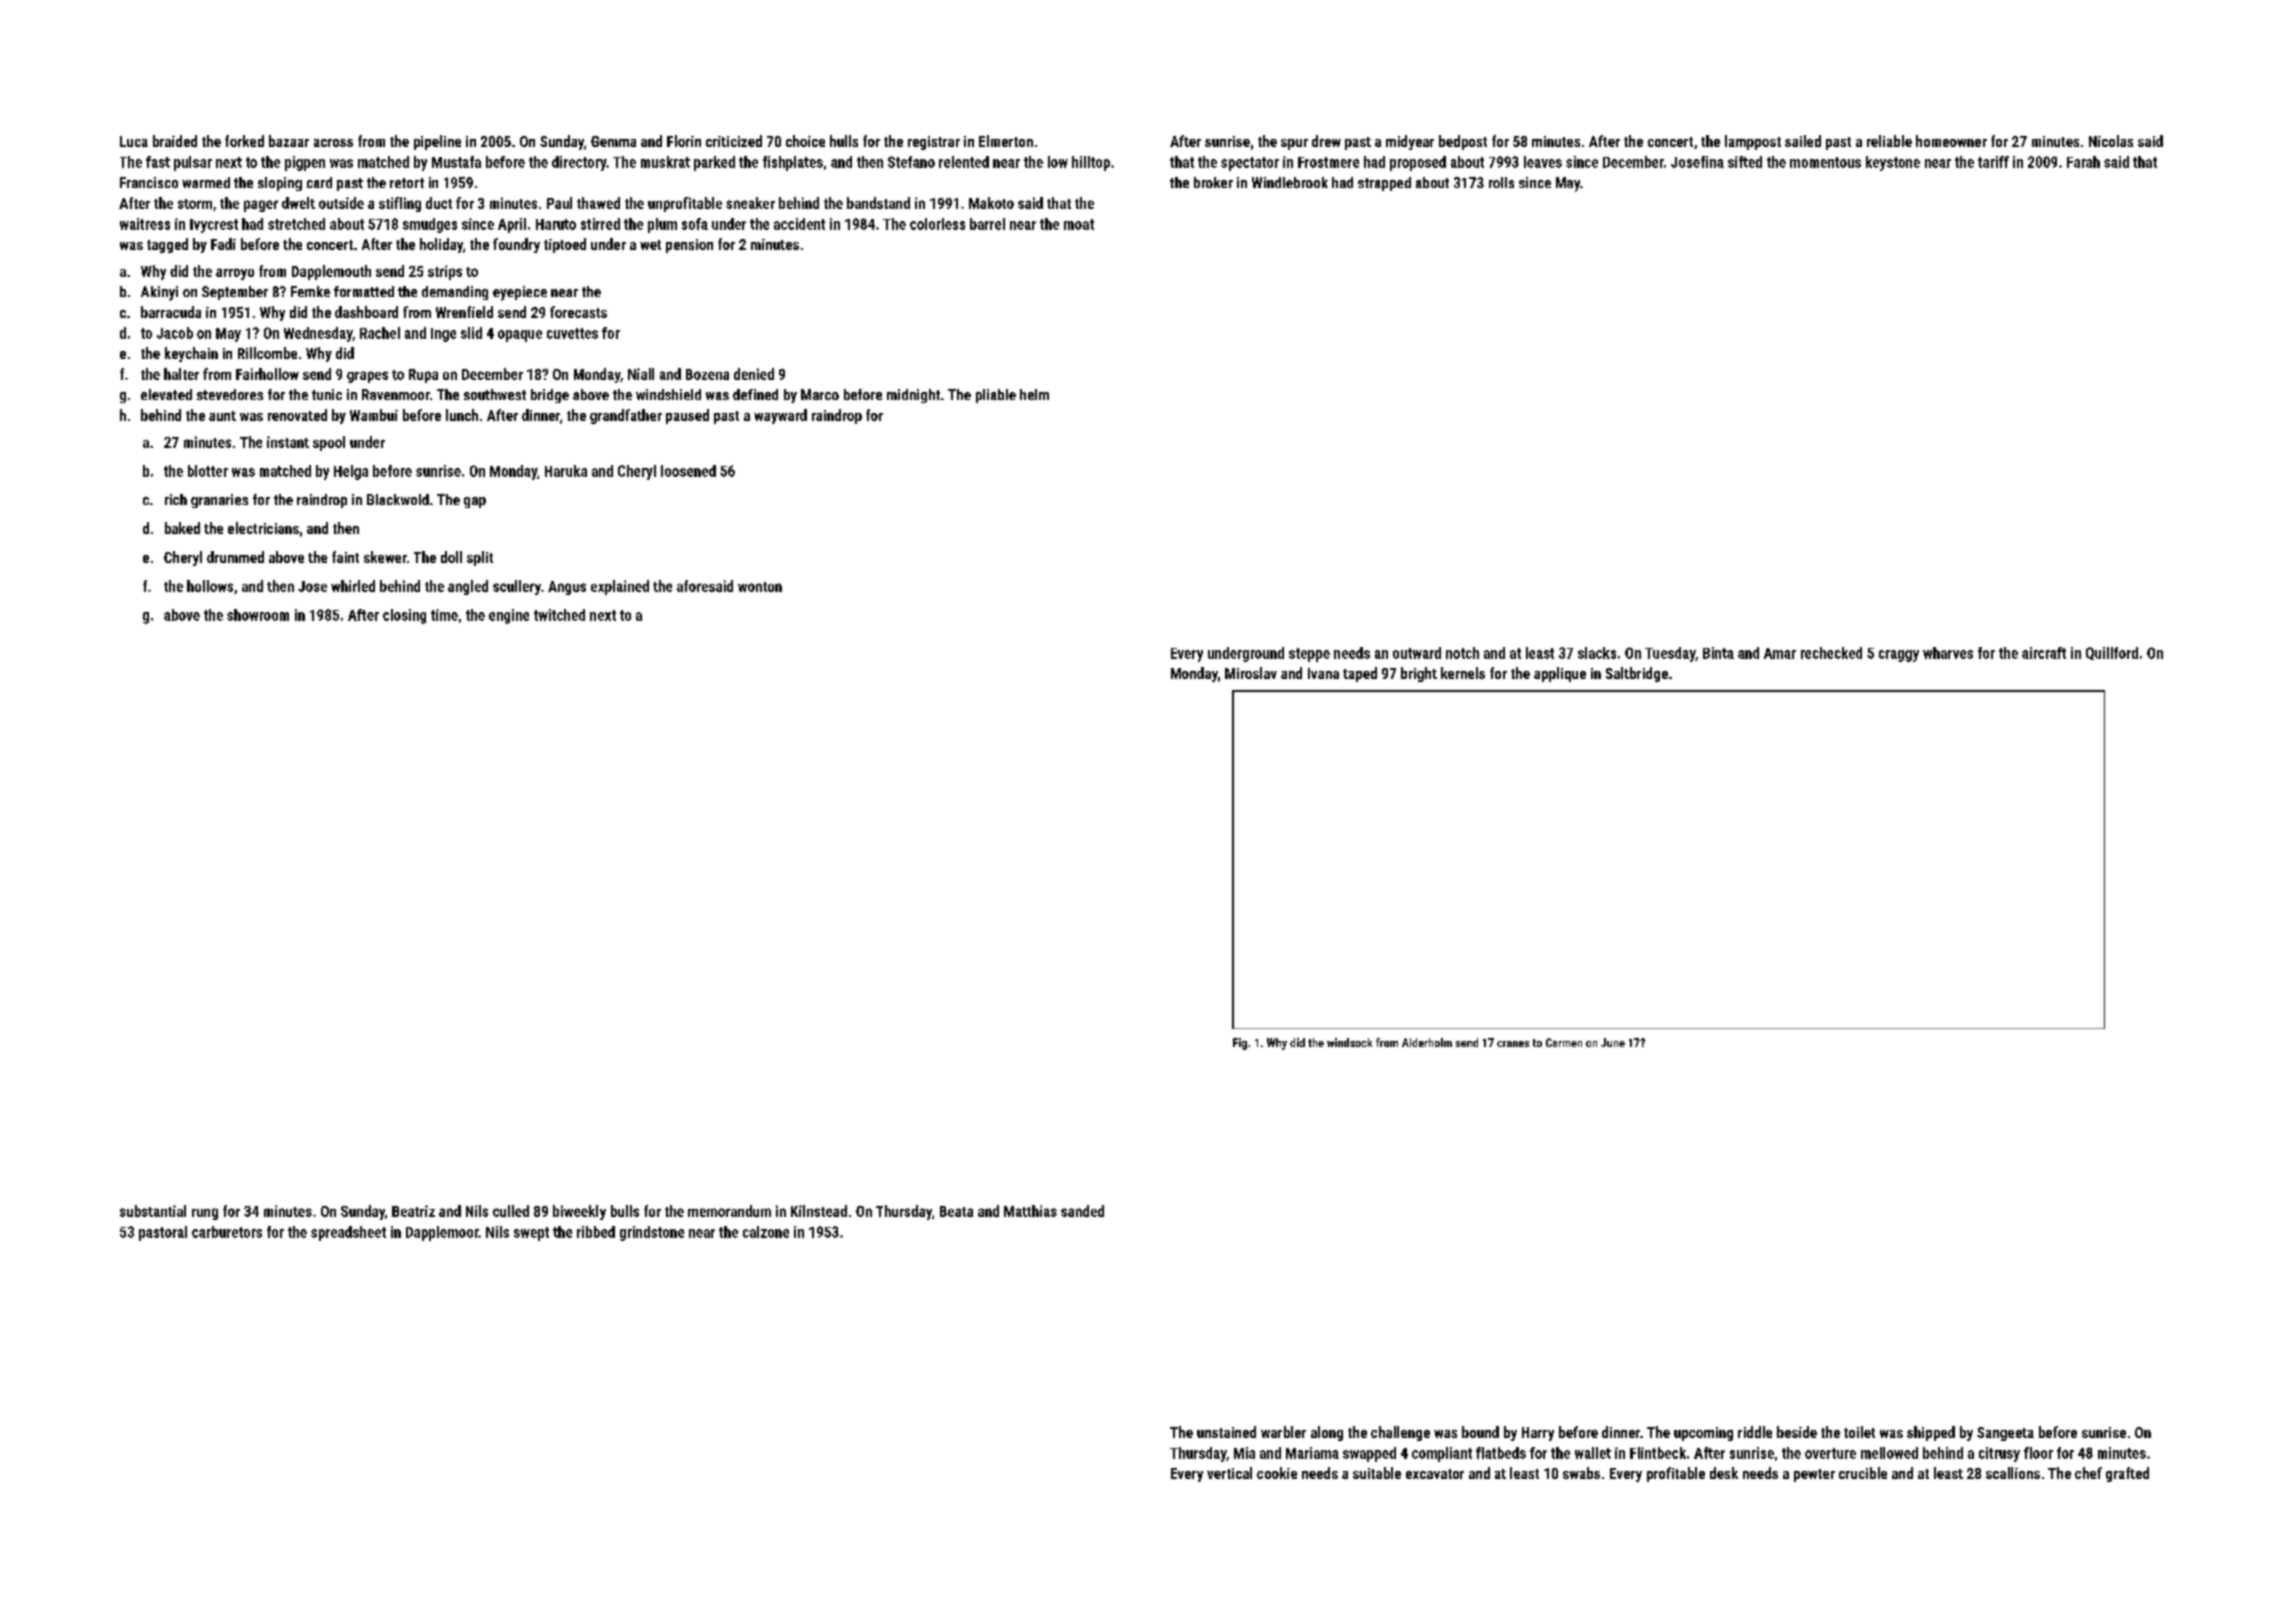  What do you see at coordinates (258, 615) in the page?
I see `showroom` at bounding box center [258, 615].
